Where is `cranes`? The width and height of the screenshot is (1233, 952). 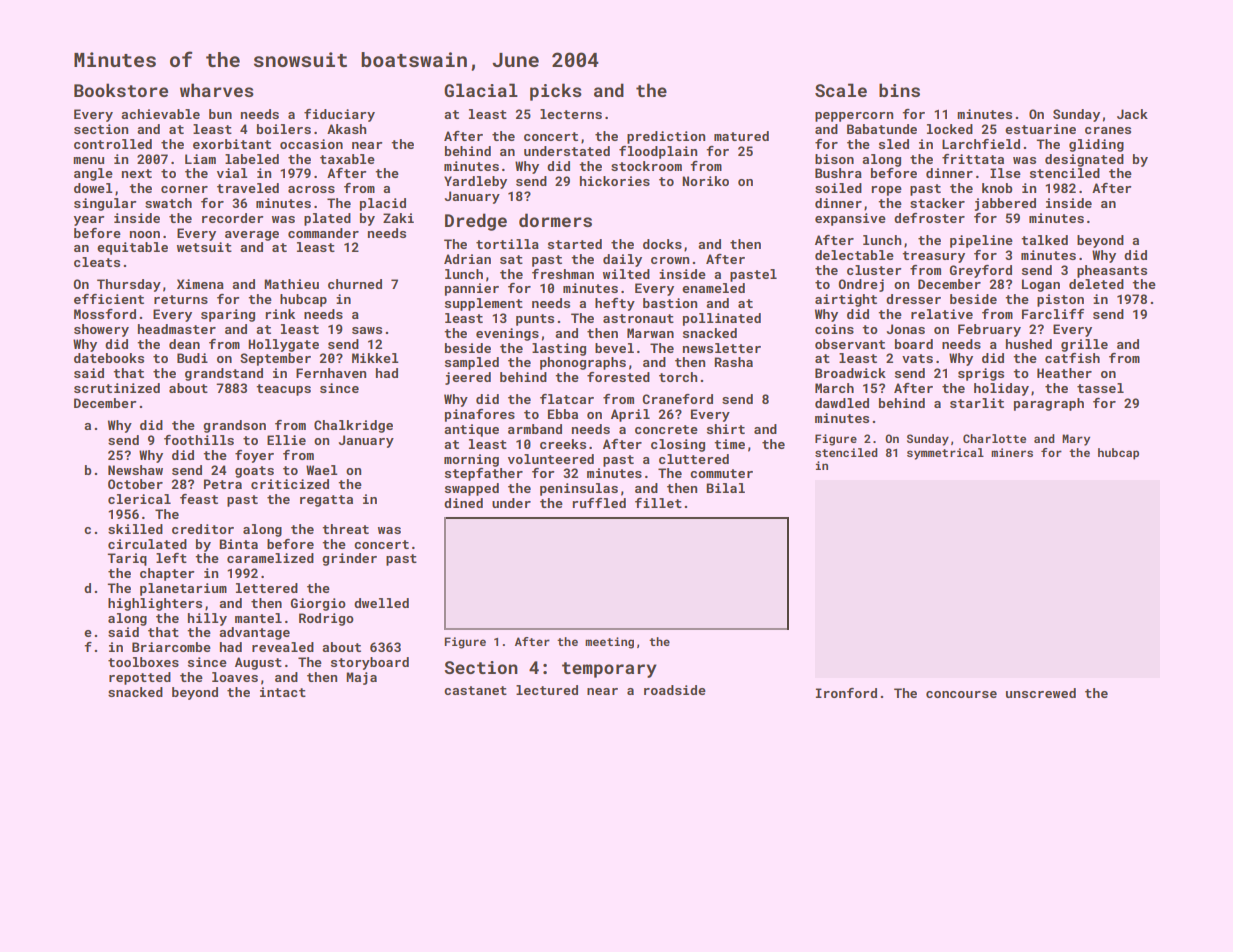
cranes is located at coordinates (1108, 130).
